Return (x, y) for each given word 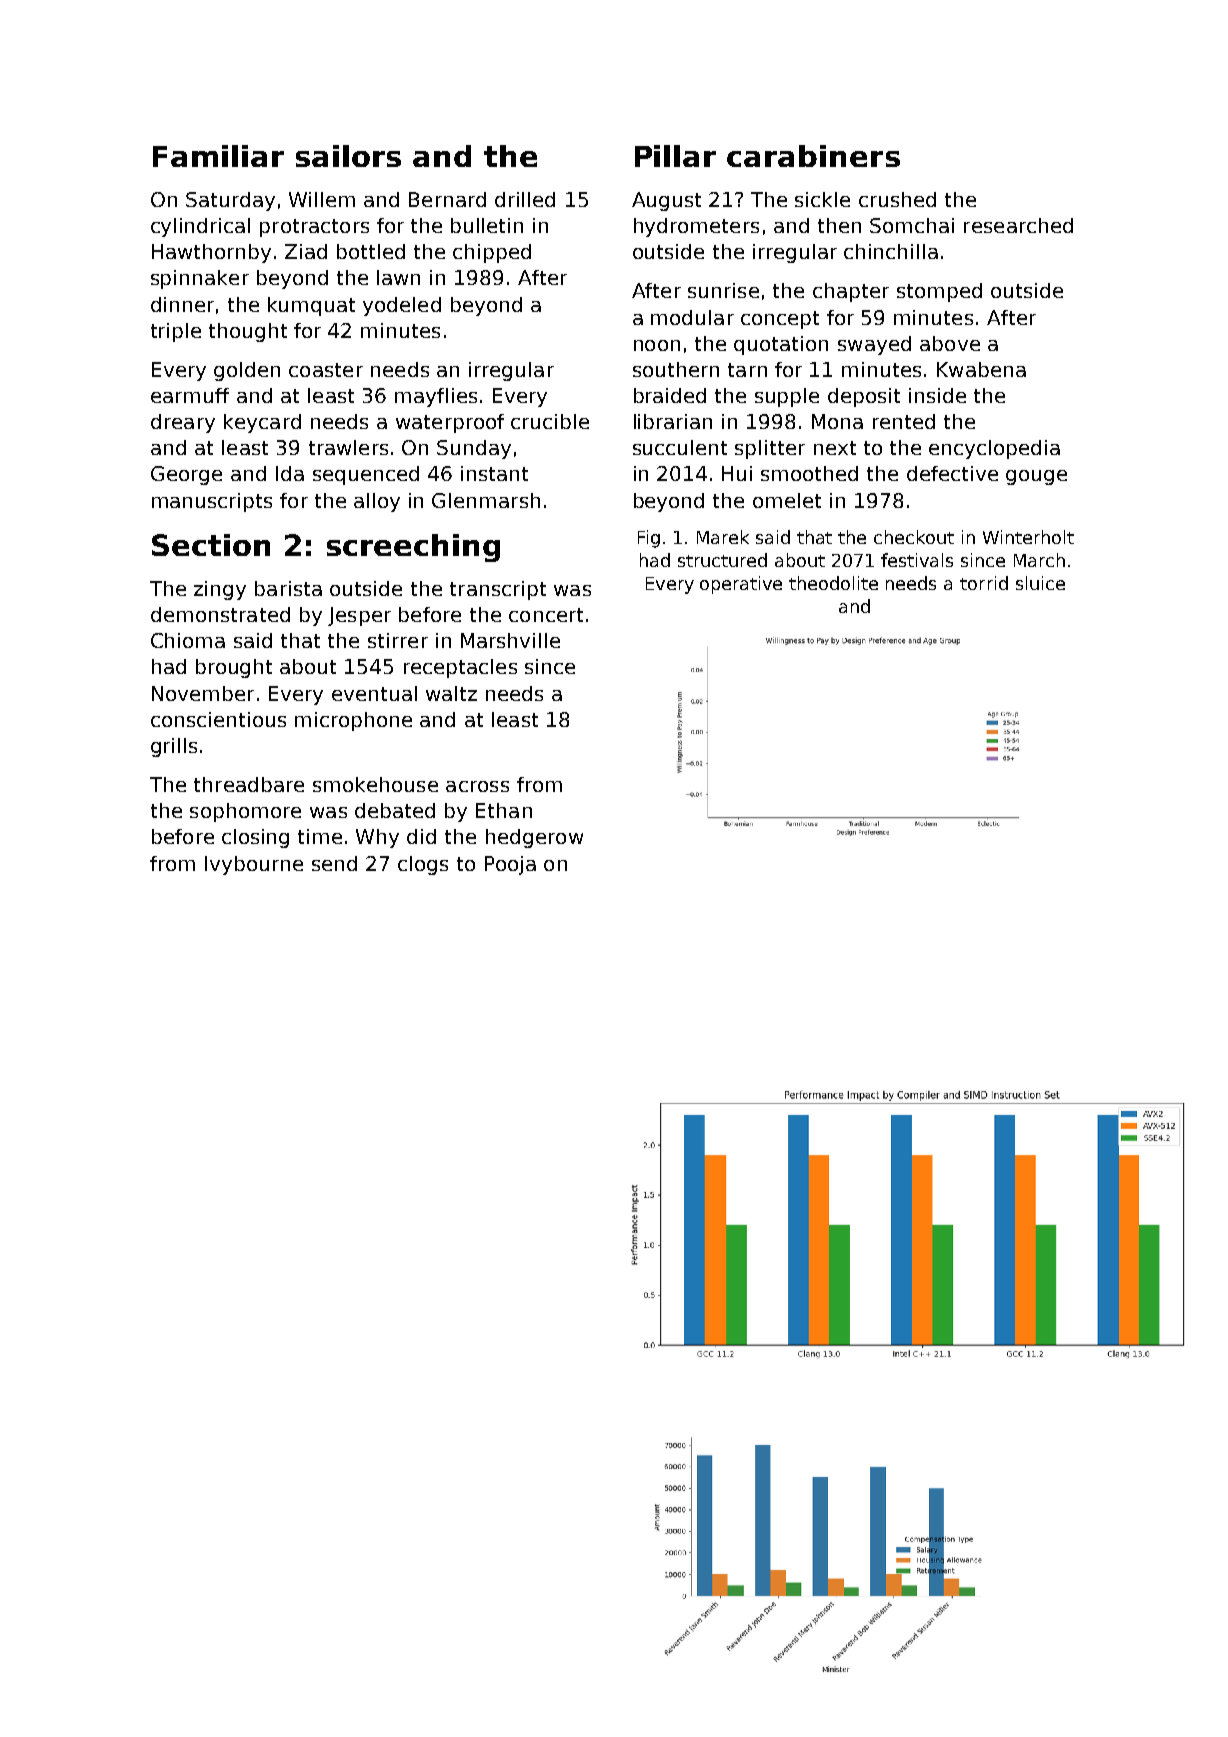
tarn (747, 370)
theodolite (833, 583)
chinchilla (891, 251)
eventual (374, 693)
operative (741, 585)
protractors (314, 228)
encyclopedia (994, 449)
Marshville (510, 640)
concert (546, 615)
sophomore (245, 812)
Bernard (447, 199)
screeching (413, 548)
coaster (326, 370)
